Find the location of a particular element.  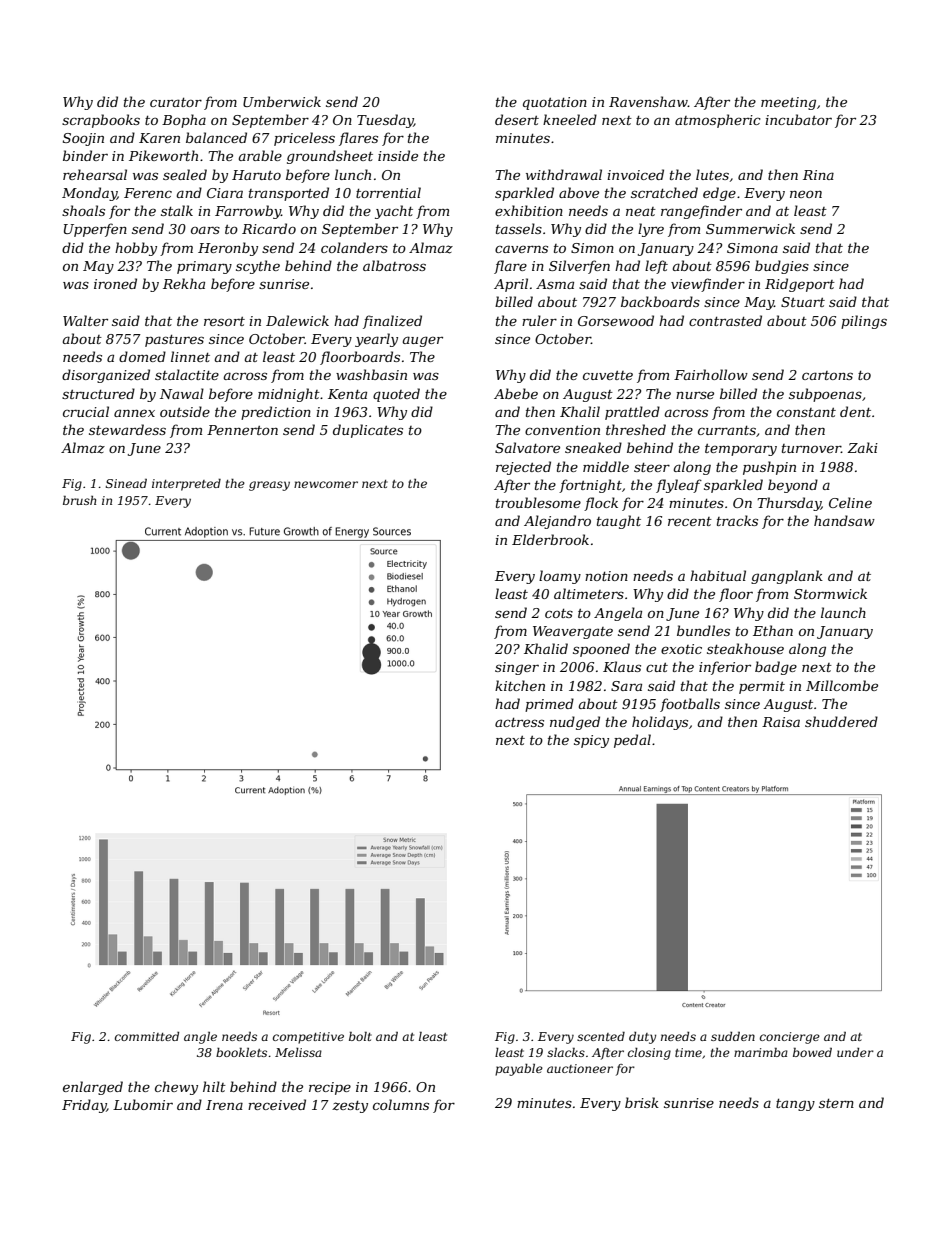

quotation is located at coordinates (555, 103).
